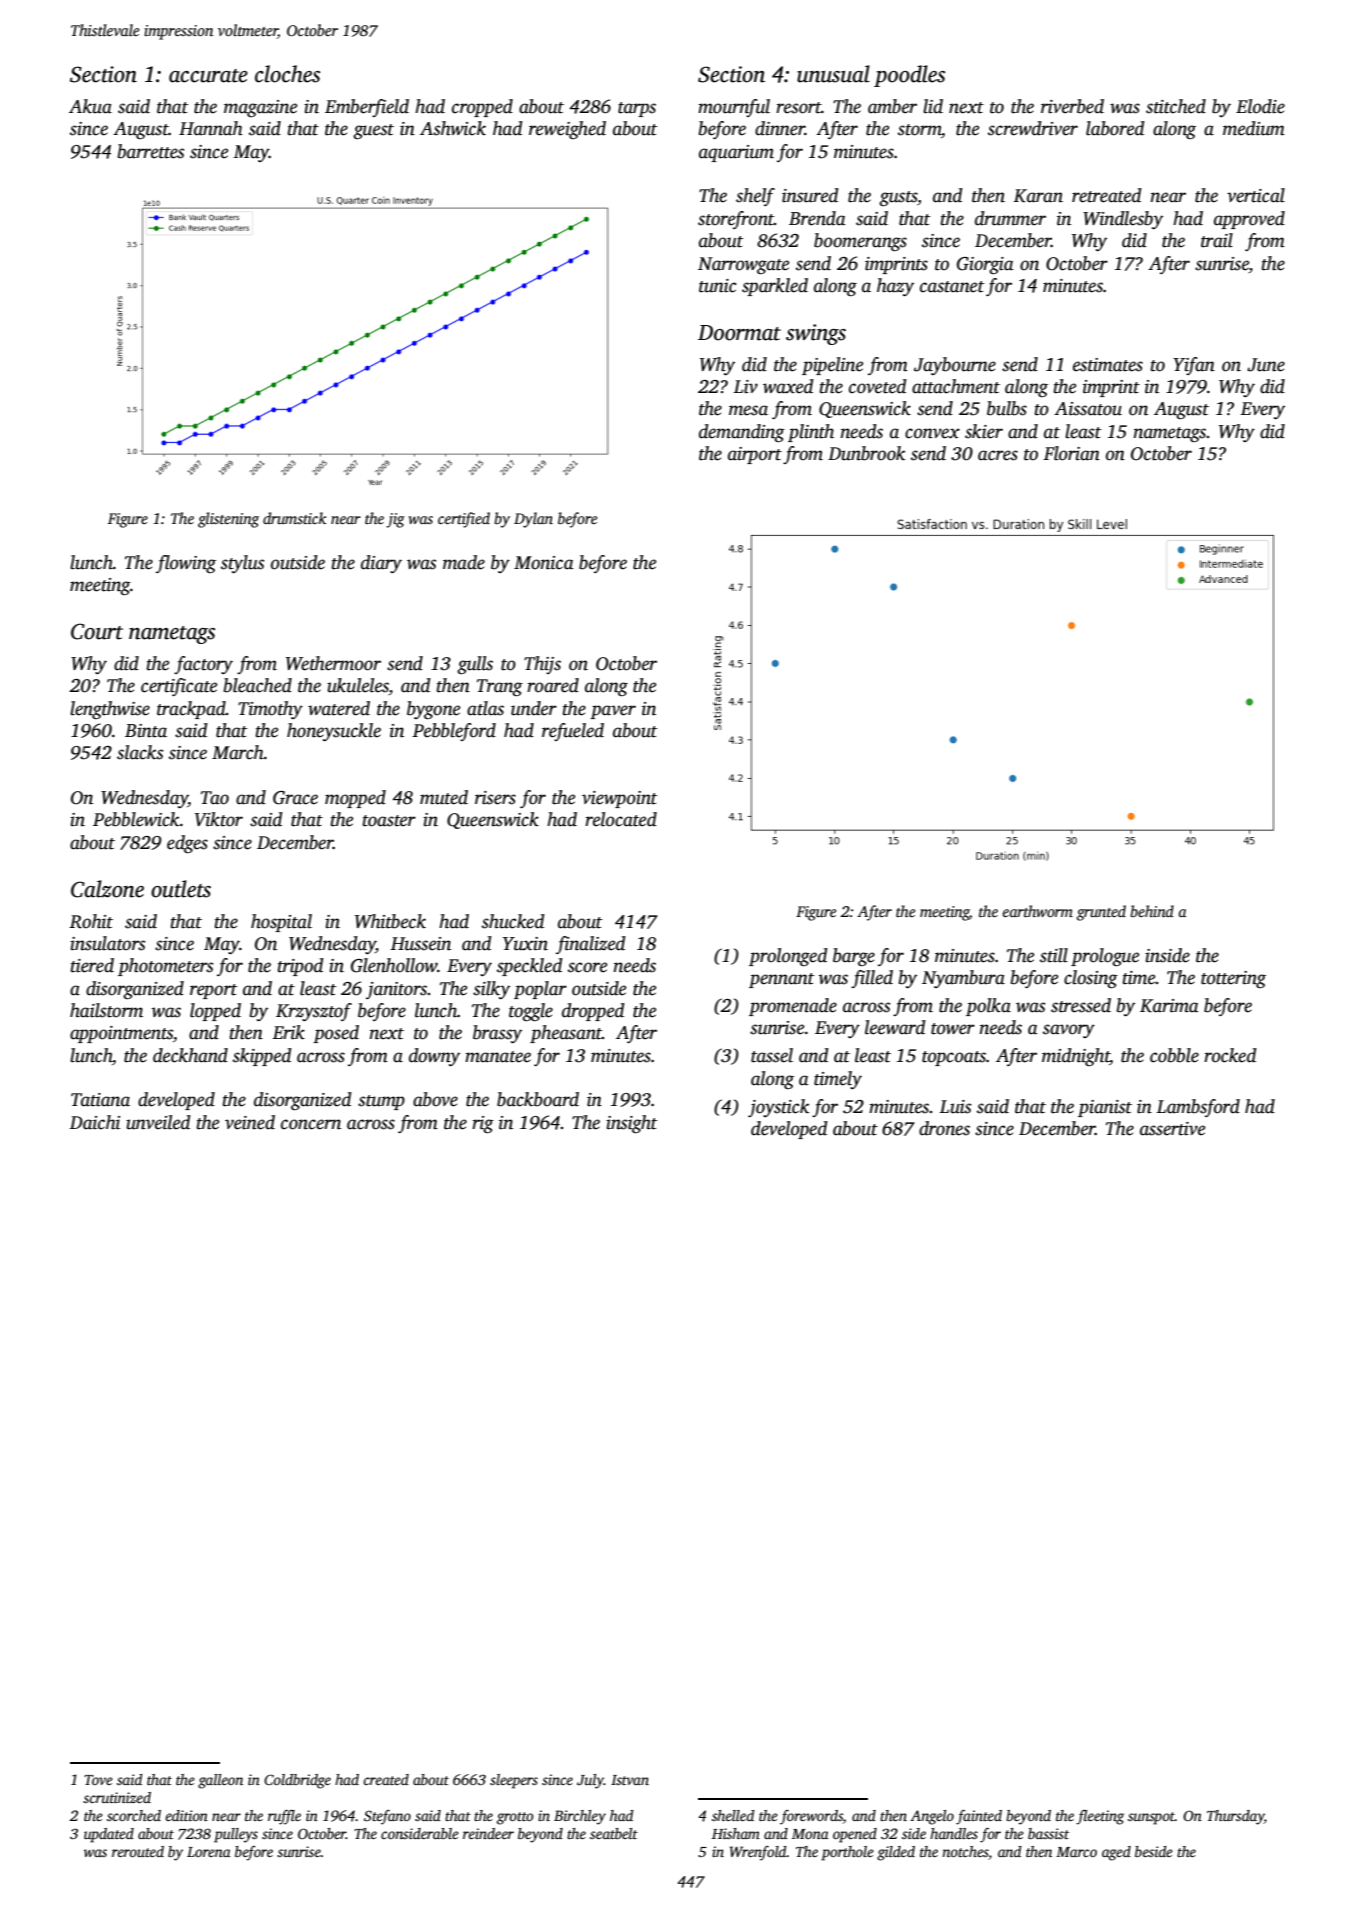  Describe the element at coordinates (287, 74) in the document. I see `cloches` at that location.
